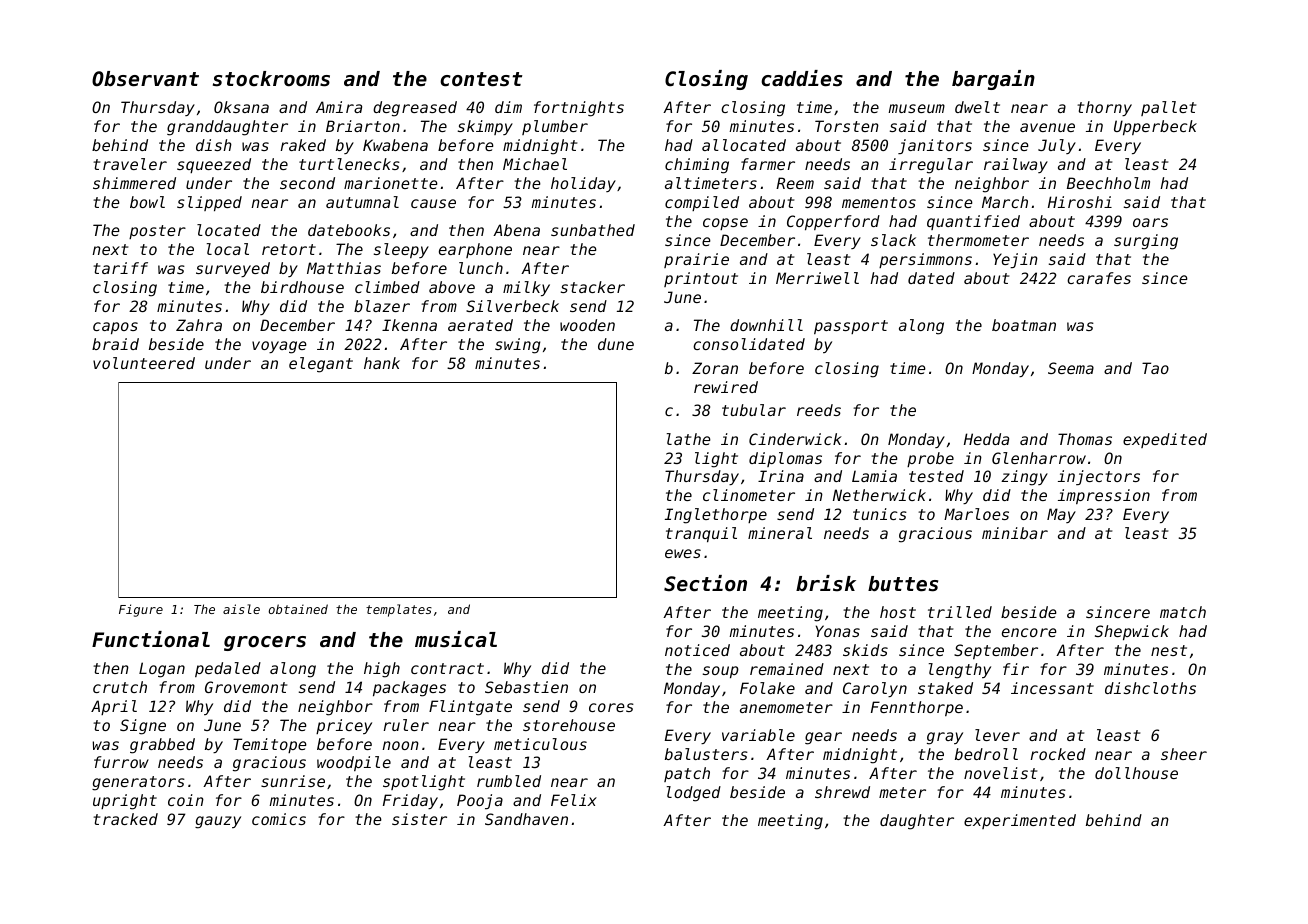 Image resolution: width=1308 pixels, height=924 pixels. What do you see at coordinates (218, 822) in the document?
I see `gauzy` at bounding box center [218, 822].
